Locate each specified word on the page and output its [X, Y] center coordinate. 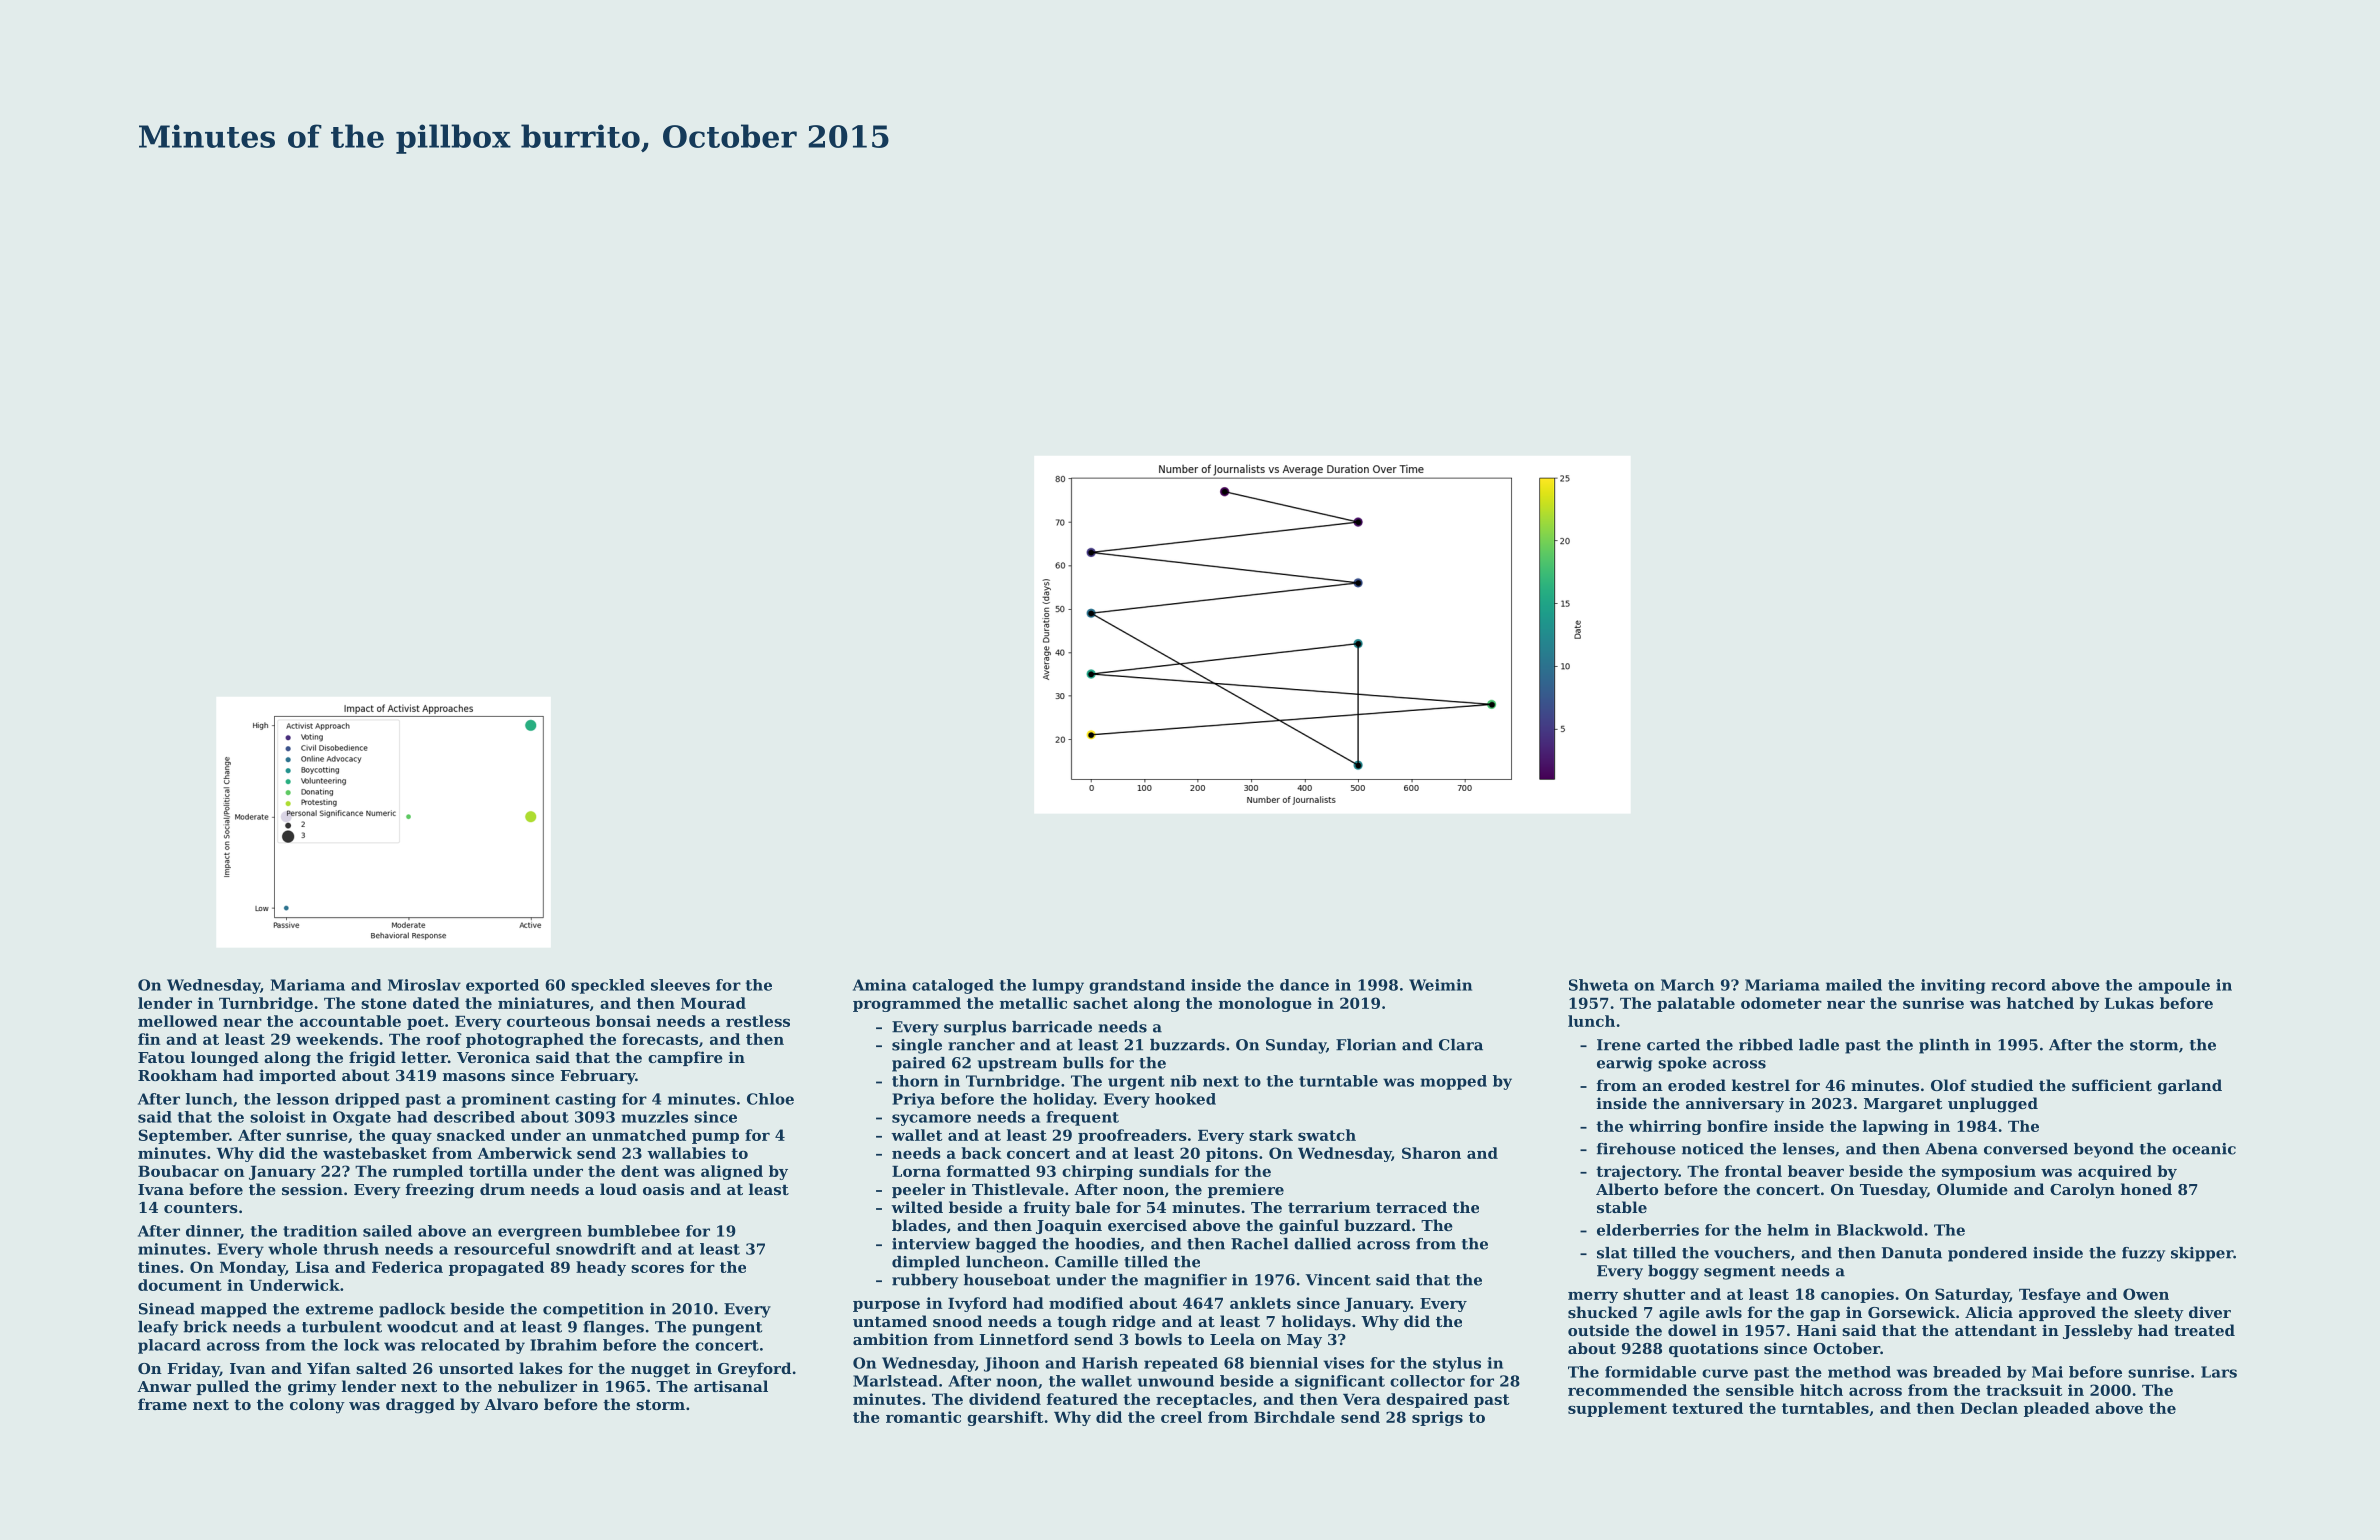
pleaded [2057, 1409]
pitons [1232, 1154]
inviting [1953, 986]
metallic [1033, 1003]
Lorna [916, 1171]
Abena [1951, 1149]
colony [317, 1406]
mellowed [178, 1021]
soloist [277, 1117]
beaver [1816, 1171]
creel [1181, 1417]
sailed [387, 1231]
